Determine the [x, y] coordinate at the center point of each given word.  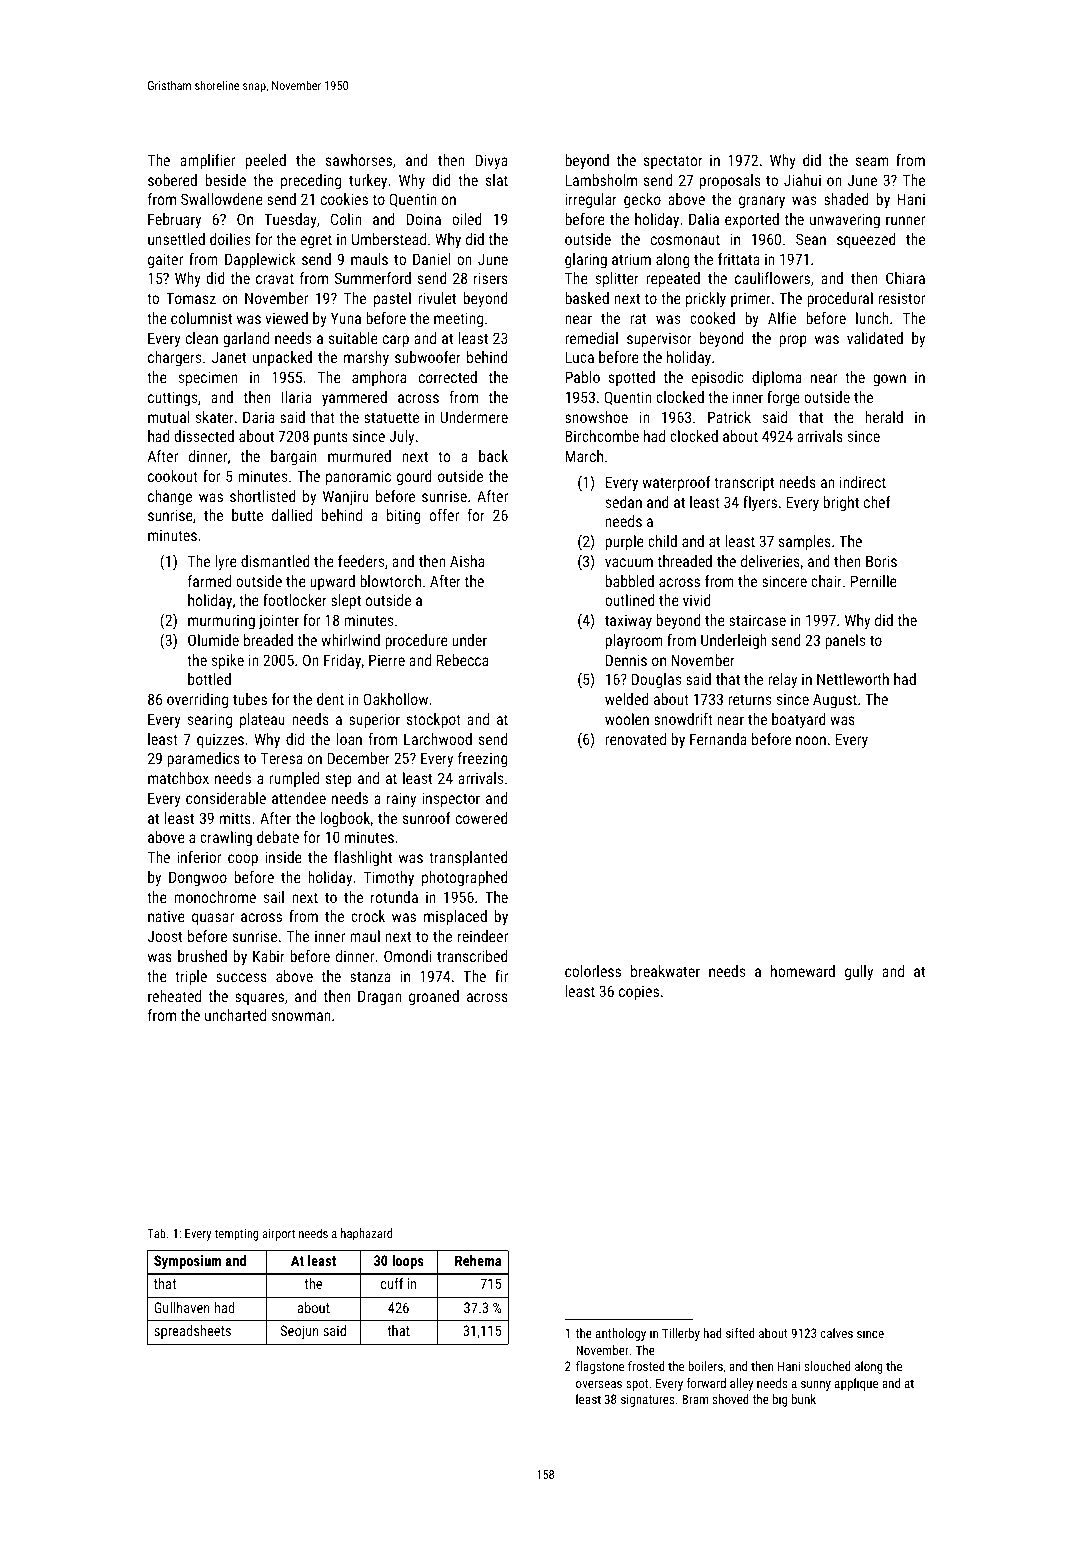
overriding [197, 701]
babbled [630, 581]
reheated [174, 996]
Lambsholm [601, 180]
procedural [840, 299]
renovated [636, 739]
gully [859, 973]
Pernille [874, 581]
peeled [266, 161]
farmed [209, 581]
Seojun [299, 1332]
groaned [434, 998]
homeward [803, 971]
